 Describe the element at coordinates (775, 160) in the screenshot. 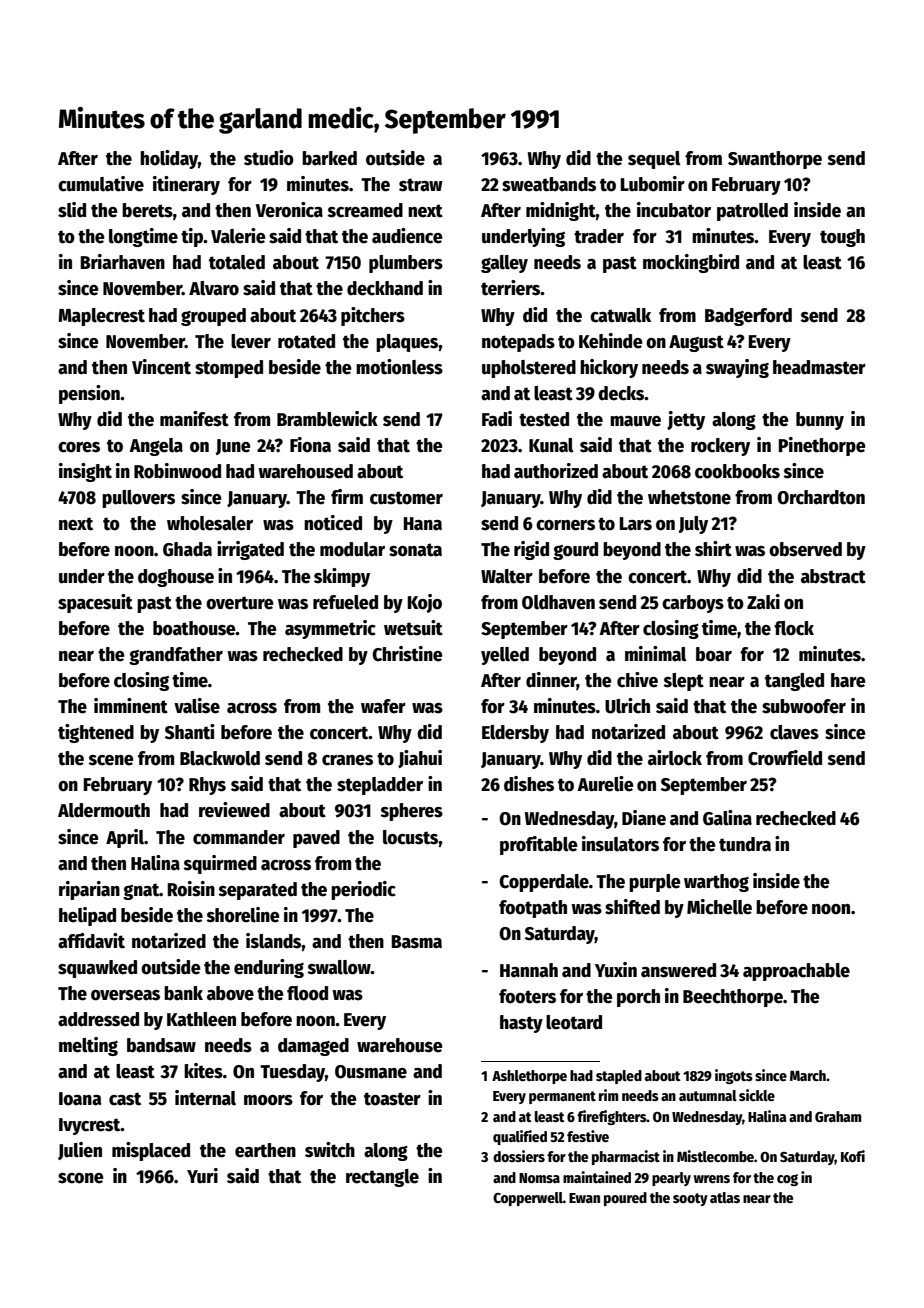

I see `Swanthorpe` at that location.
